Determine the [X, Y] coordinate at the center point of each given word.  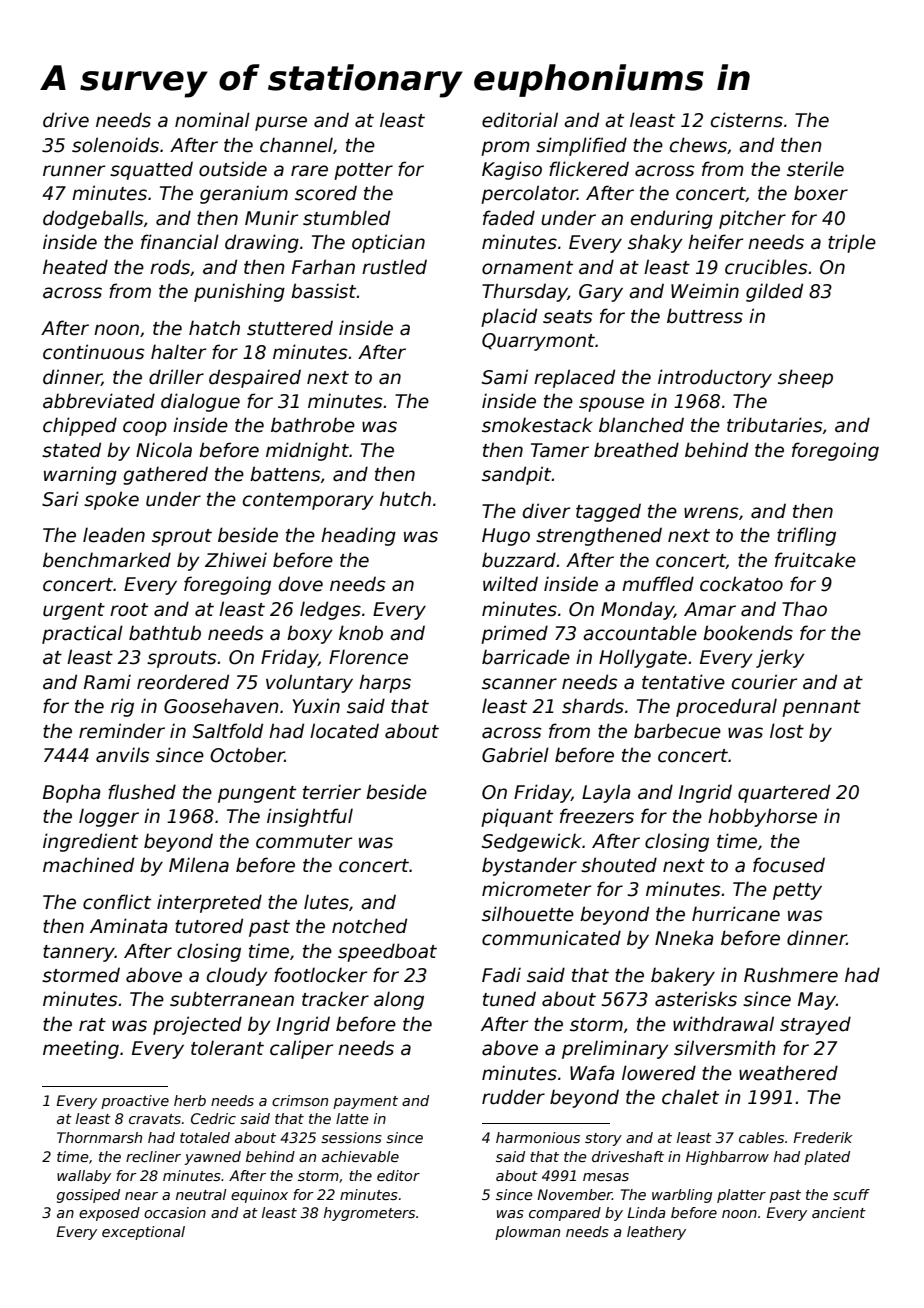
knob [361, 633]
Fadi [501, 975]
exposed [109, 1214]
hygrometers [369, 1214]
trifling [806, 536]
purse [281, 123]
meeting [81, 1049]
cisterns [747, 120]
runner [74, 171]
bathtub [165, 633]
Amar [710, 609]
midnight [307, 451]
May [817, 1001]
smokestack [537, 425]
